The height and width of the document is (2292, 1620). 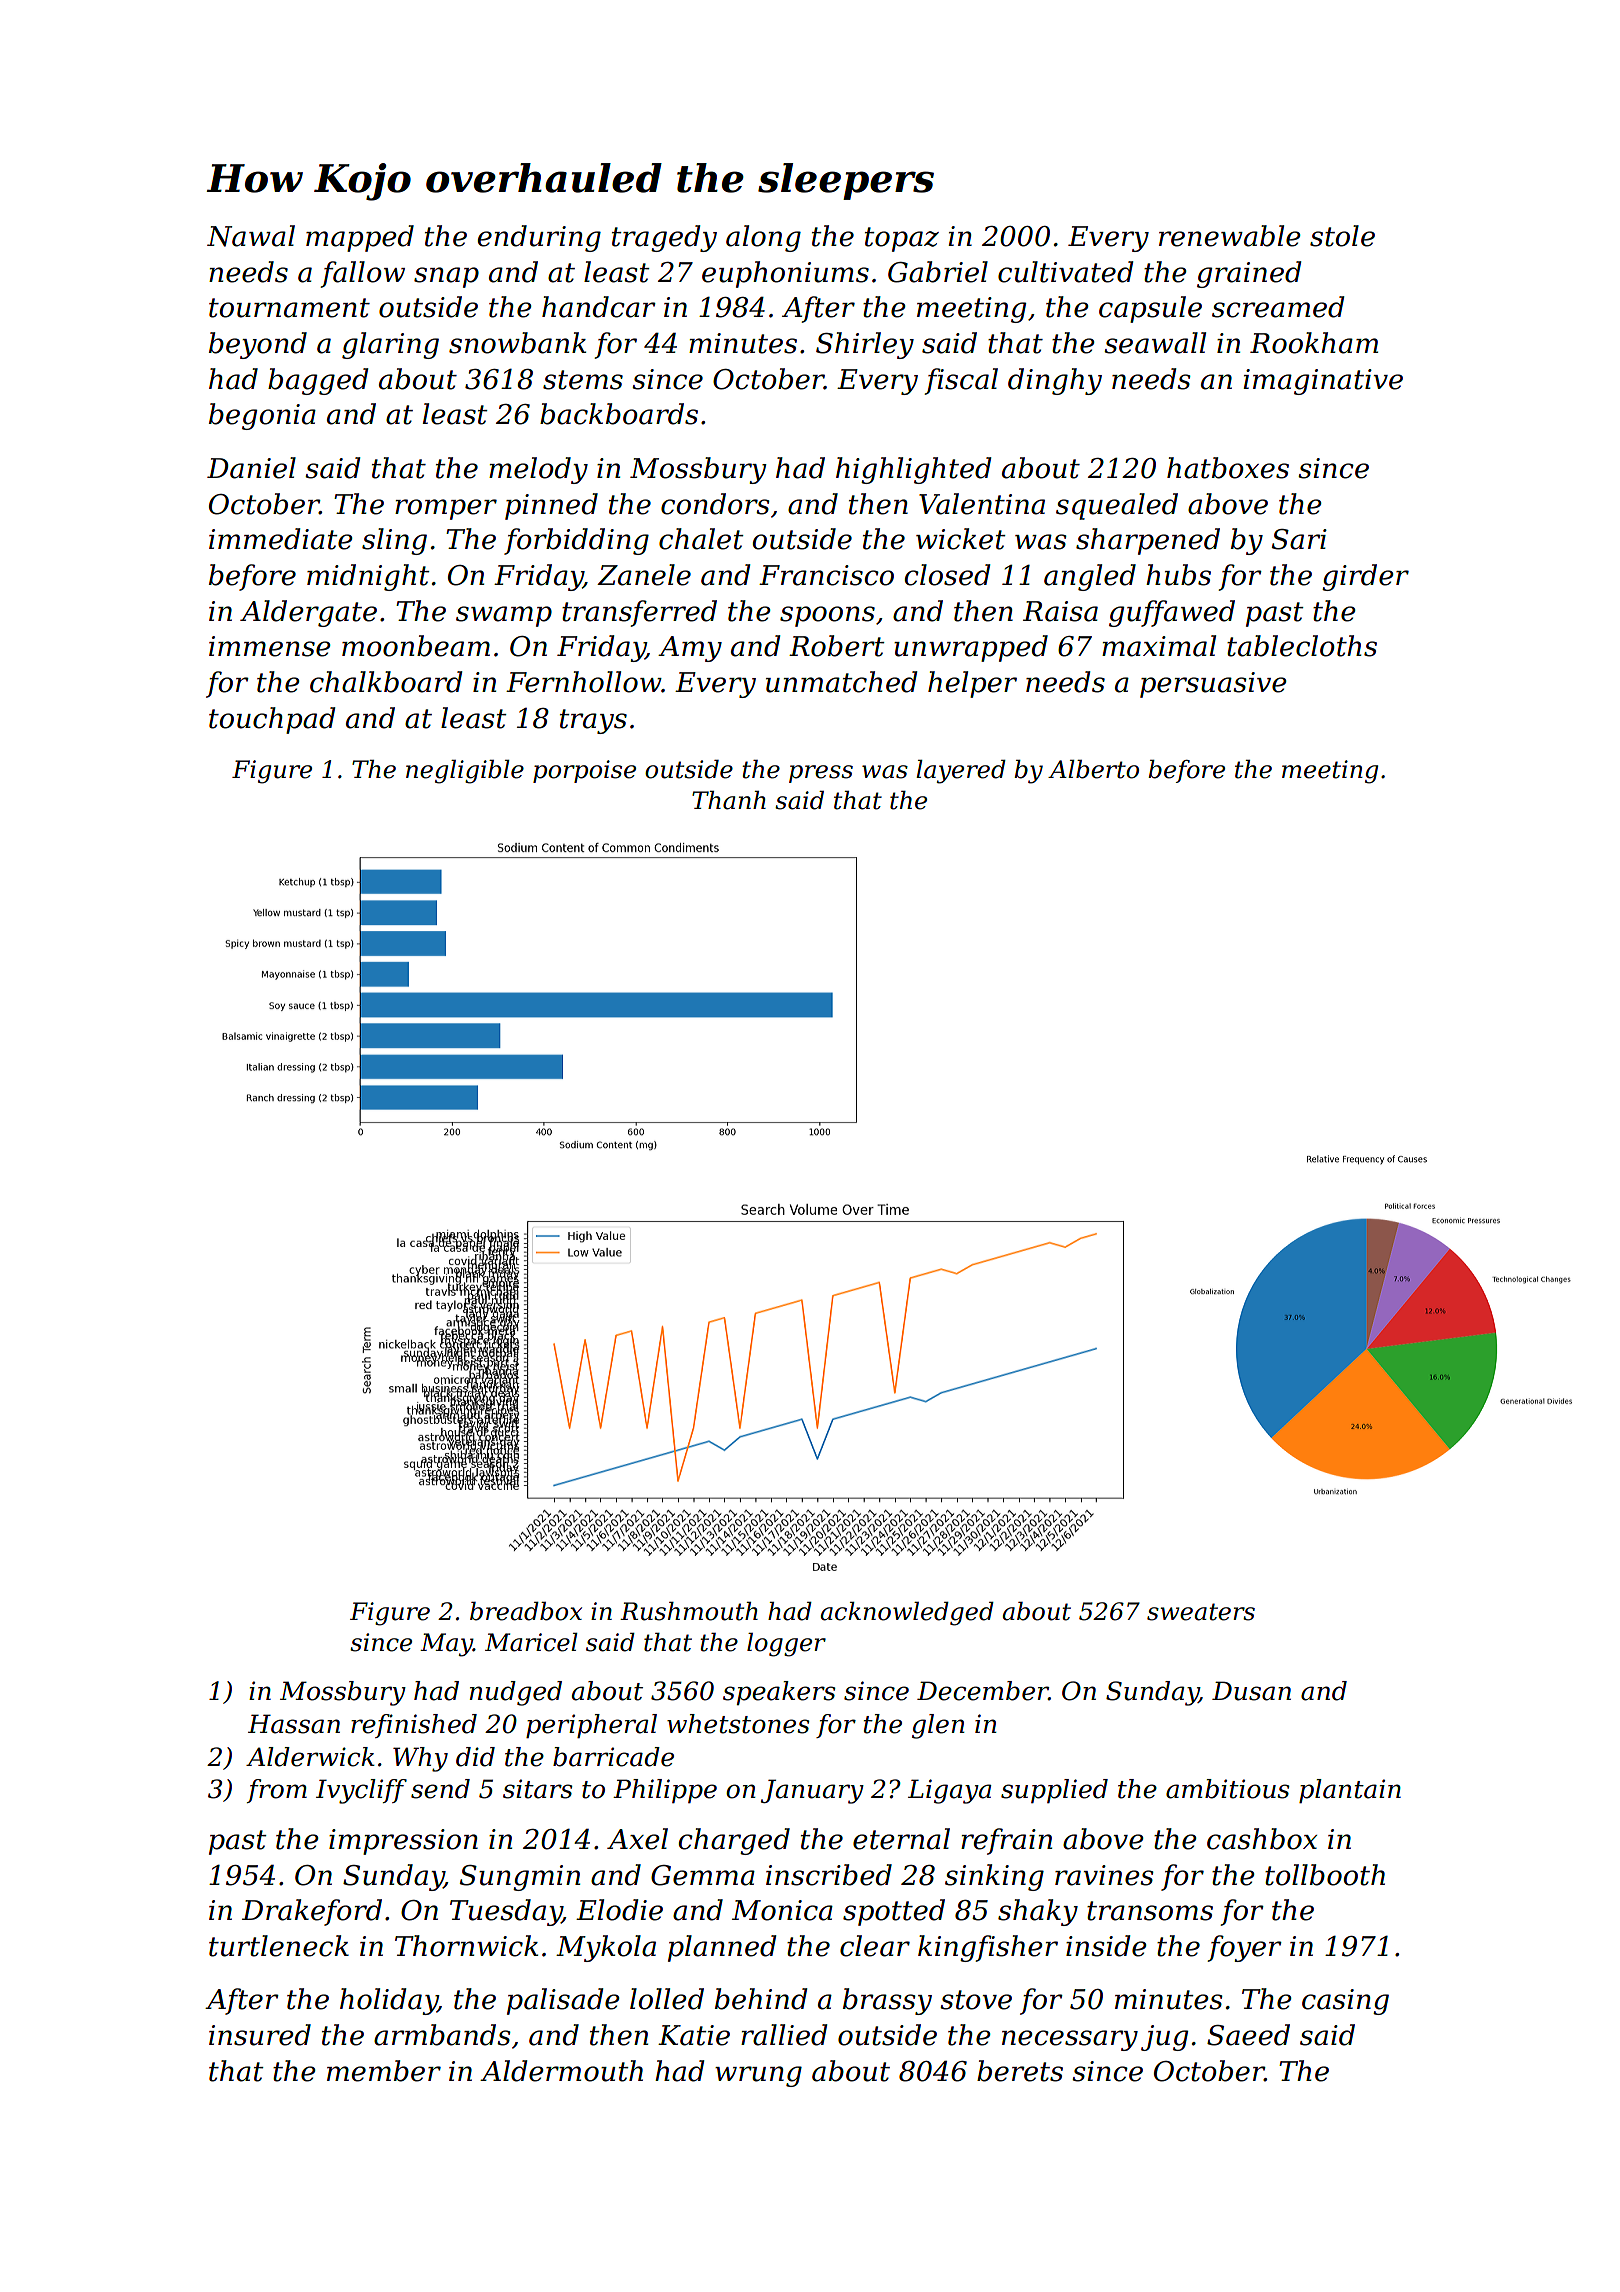 What do you see at coordinates (465, 772) in the document?
I see `negligible` at bounding box center [465, 772].
